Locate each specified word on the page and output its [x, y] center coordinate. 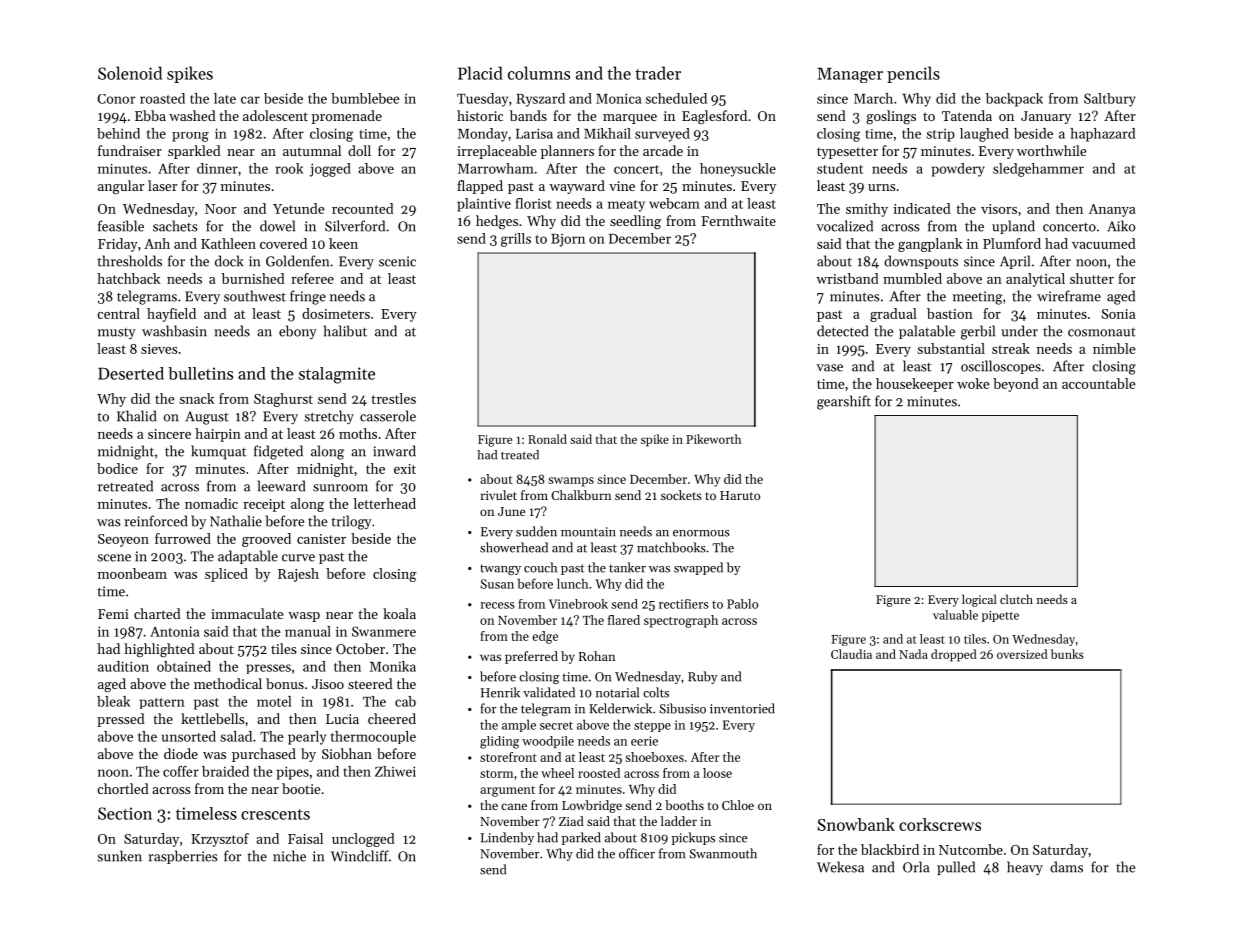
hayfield [171, 315]
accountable [1099, 383]
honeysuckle [738, 170]
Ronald [547, 439]
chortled [123, 788]
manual [308, 631]
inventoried [742, 708]
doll [359, 150]
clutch [1016, 599]
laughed [984, 135]
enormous [701, 533]
